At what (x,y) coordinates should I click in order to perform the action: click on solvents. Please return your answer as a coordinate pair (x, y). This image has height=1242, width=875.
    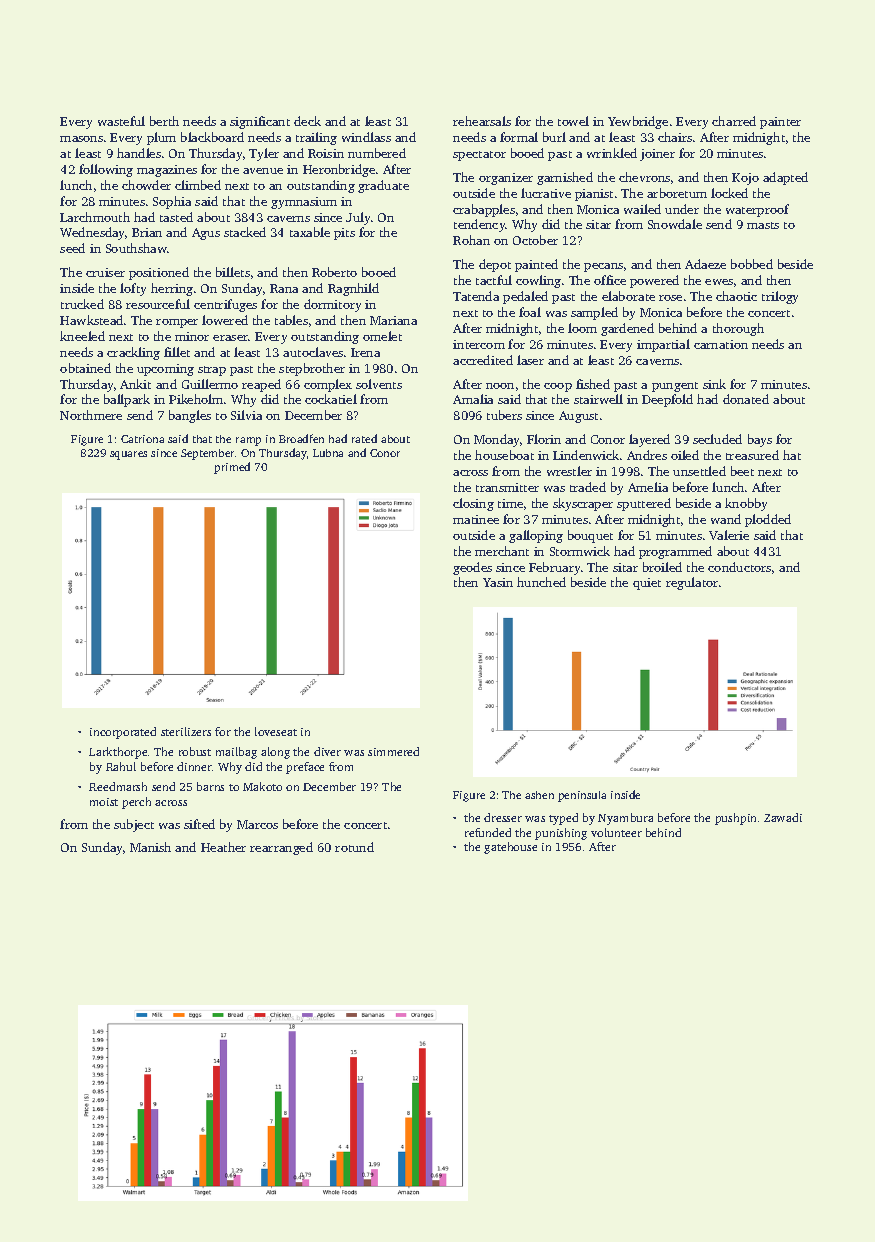
    Looking at the image, I should click on (379, 384).
